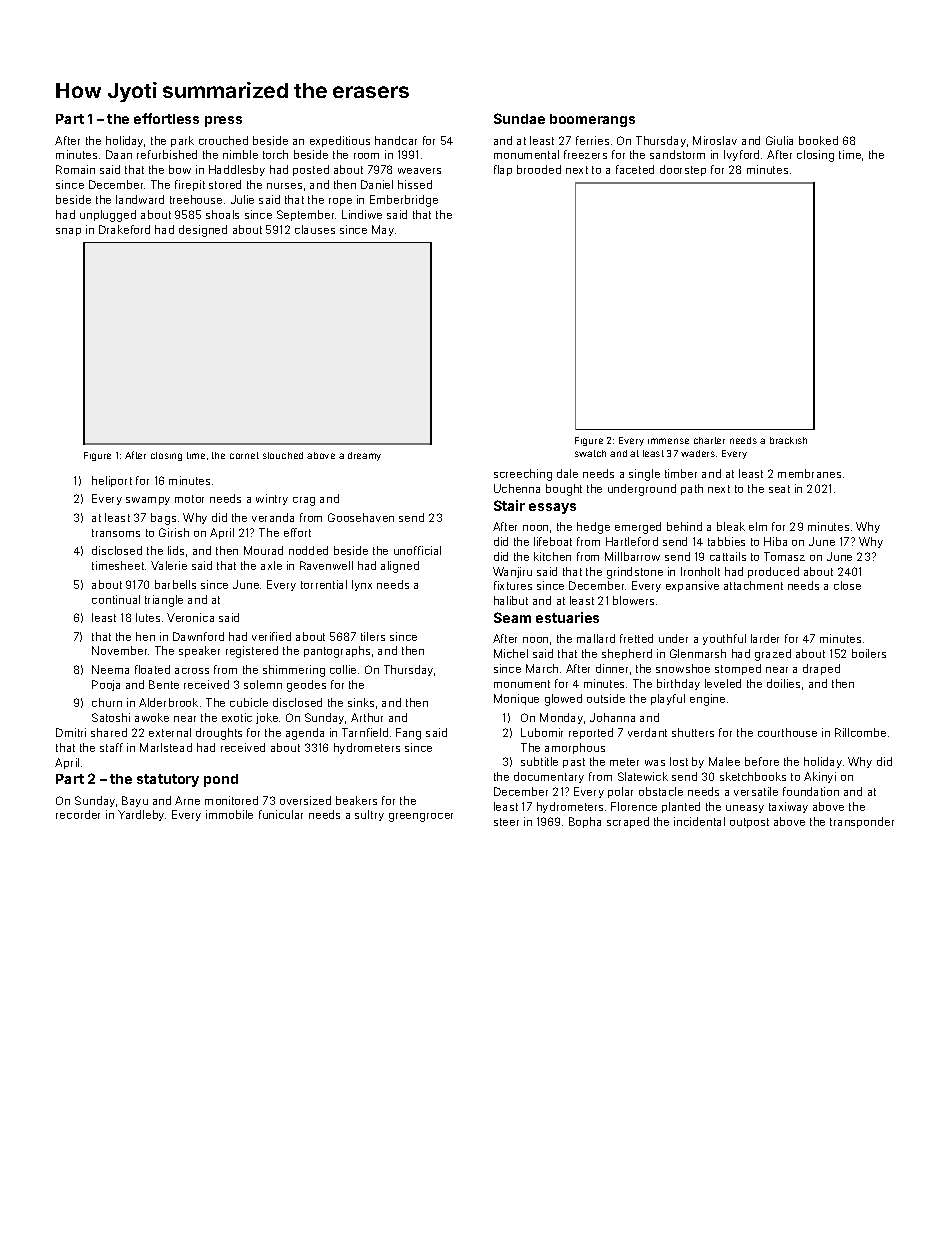 This screenshot has width=952, height=1233. What do you see at coordinates (683, 170) in the screenshot?
I see `doorstep` at bounding box center [683, 170].
